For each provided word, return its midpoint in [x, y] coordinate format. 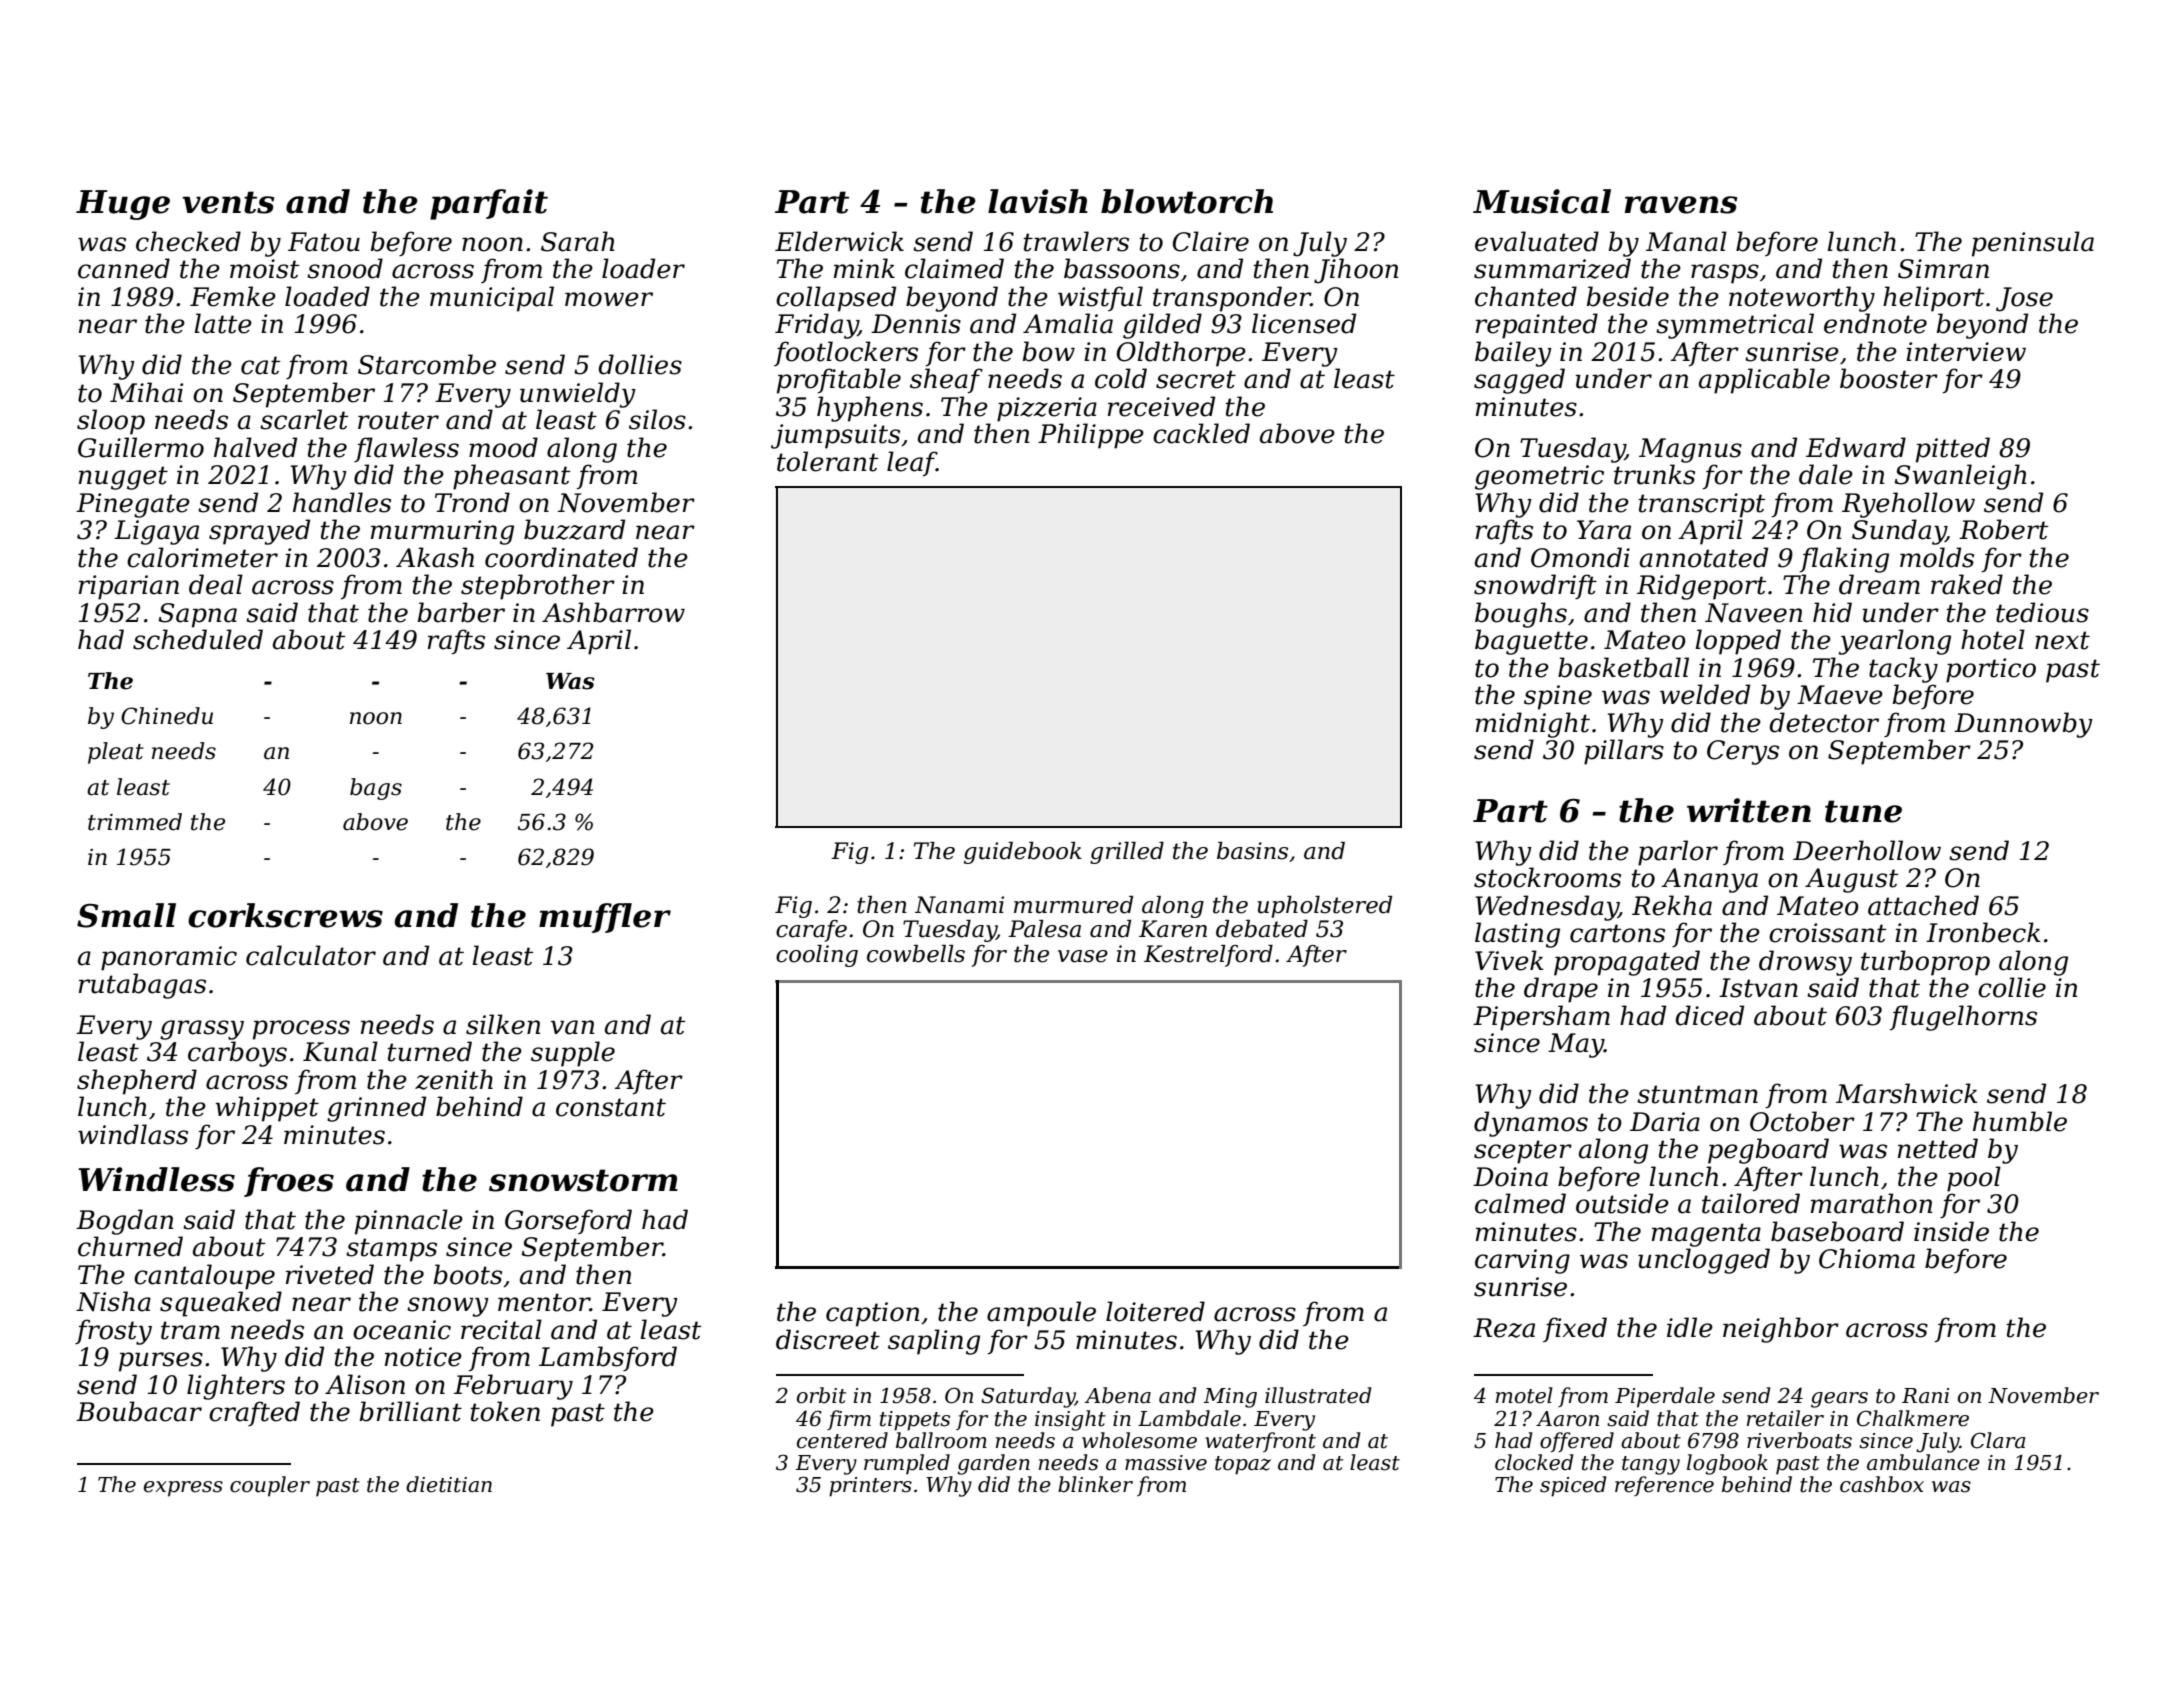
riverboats [1799, 1440]
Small [126, 915]
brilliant [411, 1411]
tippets [915, 1421]
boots [468, 1274]
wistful [1100, 298]
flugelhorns [1963, 1018]
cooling [817, 956]
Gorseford [568, 1221]
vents [228, 202]
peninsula [2033, 244]
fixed [1575, 1329]
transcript [1701, 505]
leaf [912, 464]
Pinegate [133, 505]
